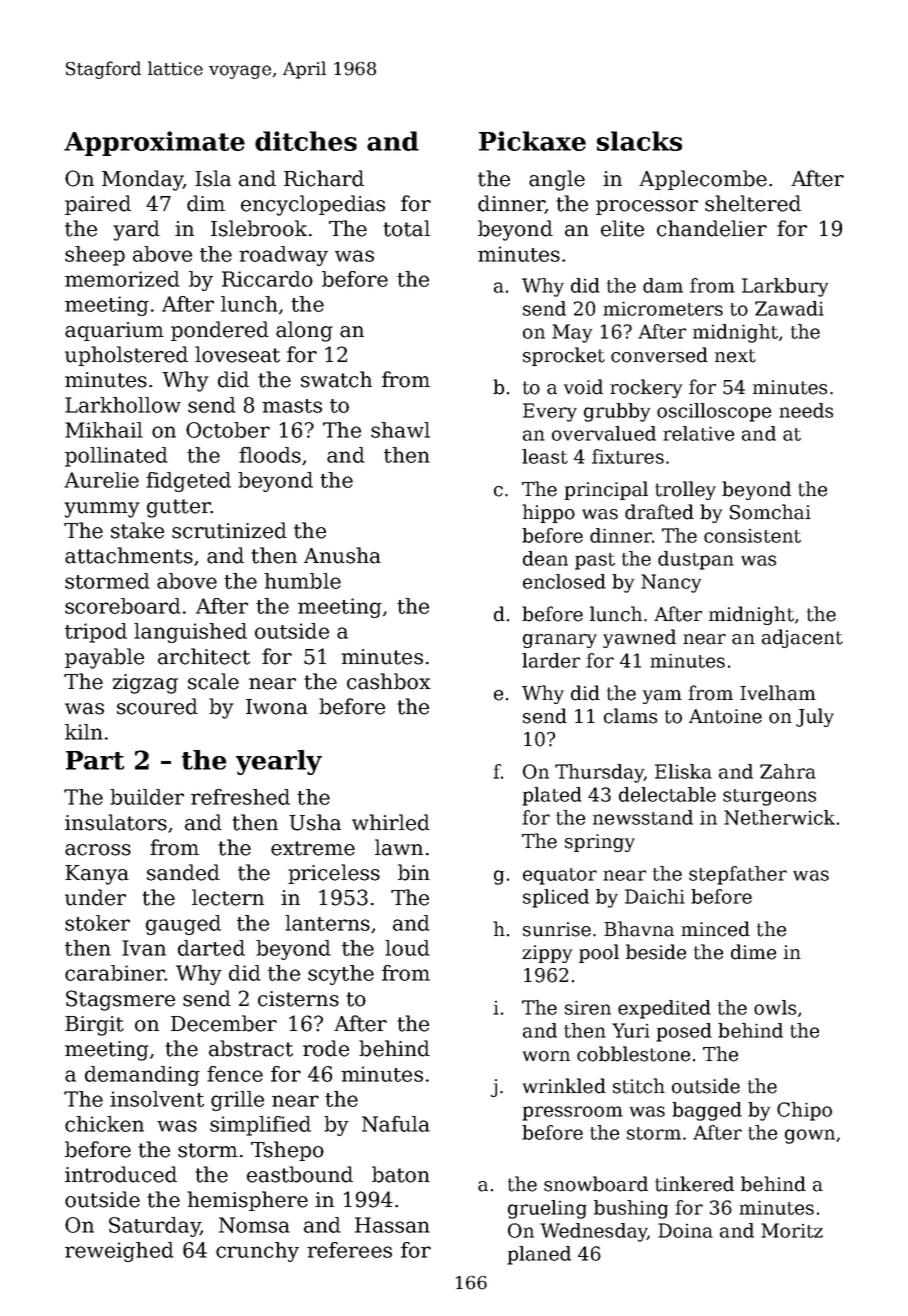 The image size is (908, 1316). I want to click on adjacent, so click(802, 638).
